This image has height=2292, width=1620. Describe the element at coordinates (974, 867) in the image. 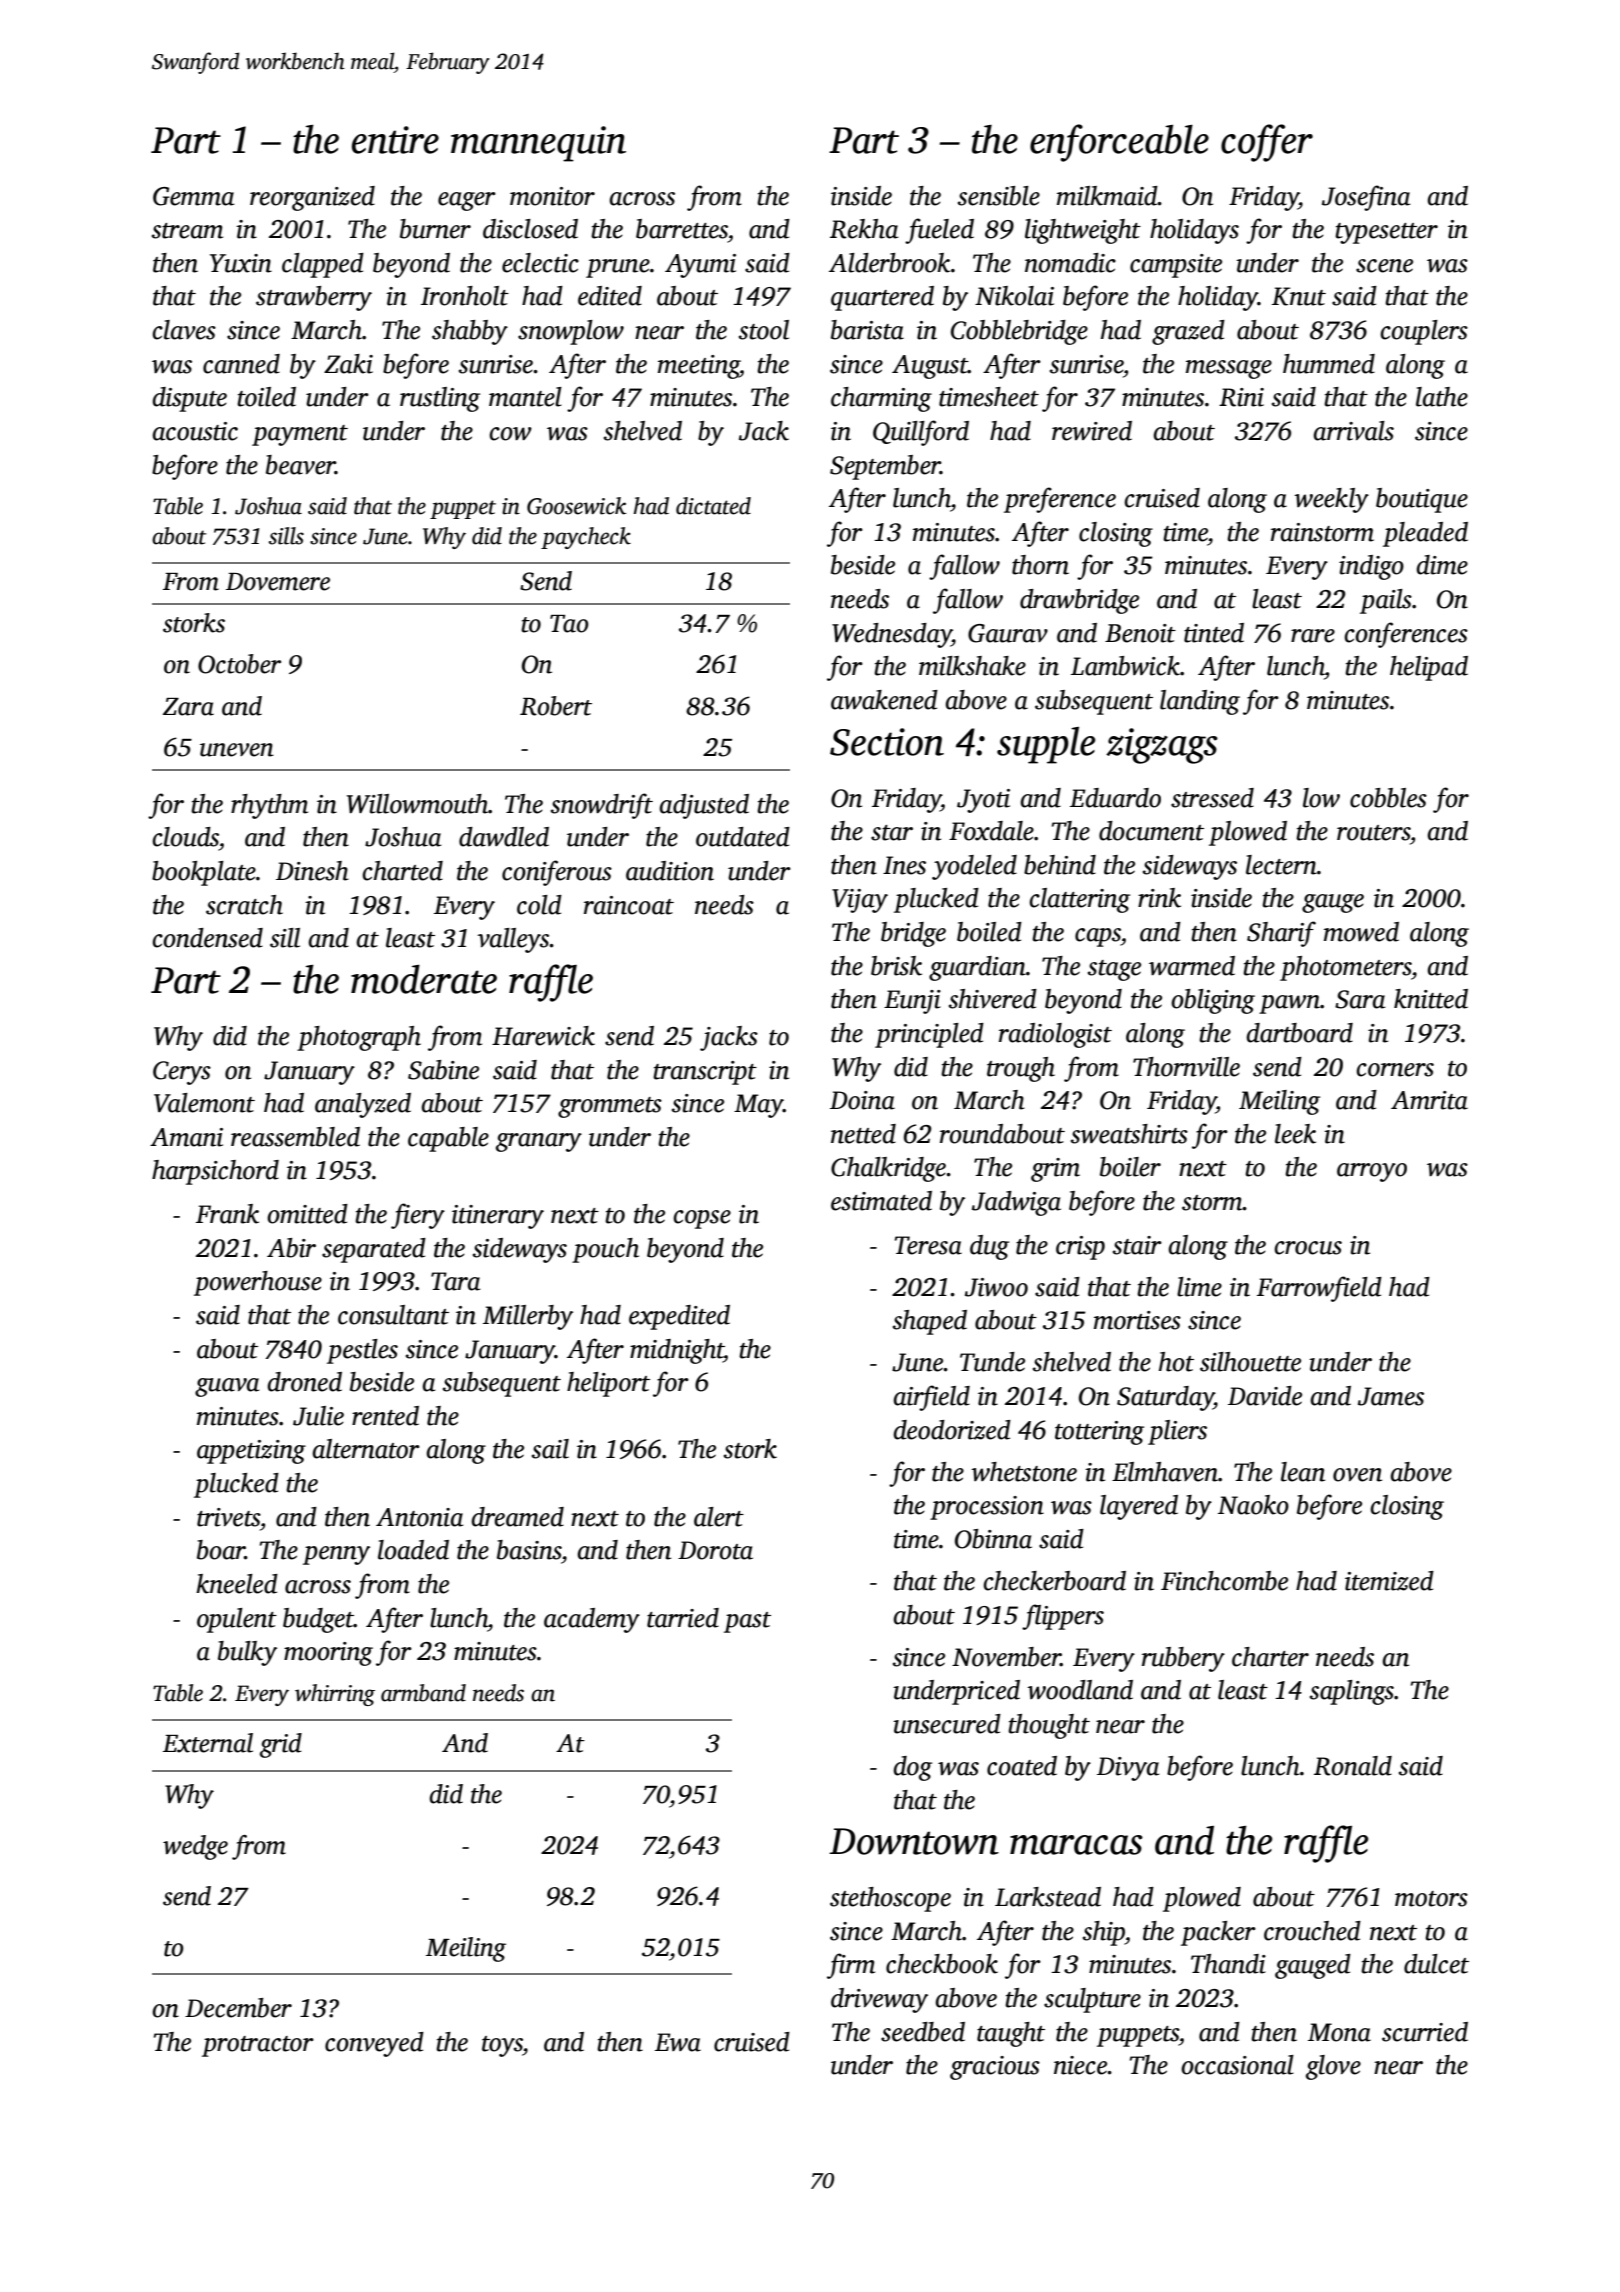

I see `yodeled` at that location.
